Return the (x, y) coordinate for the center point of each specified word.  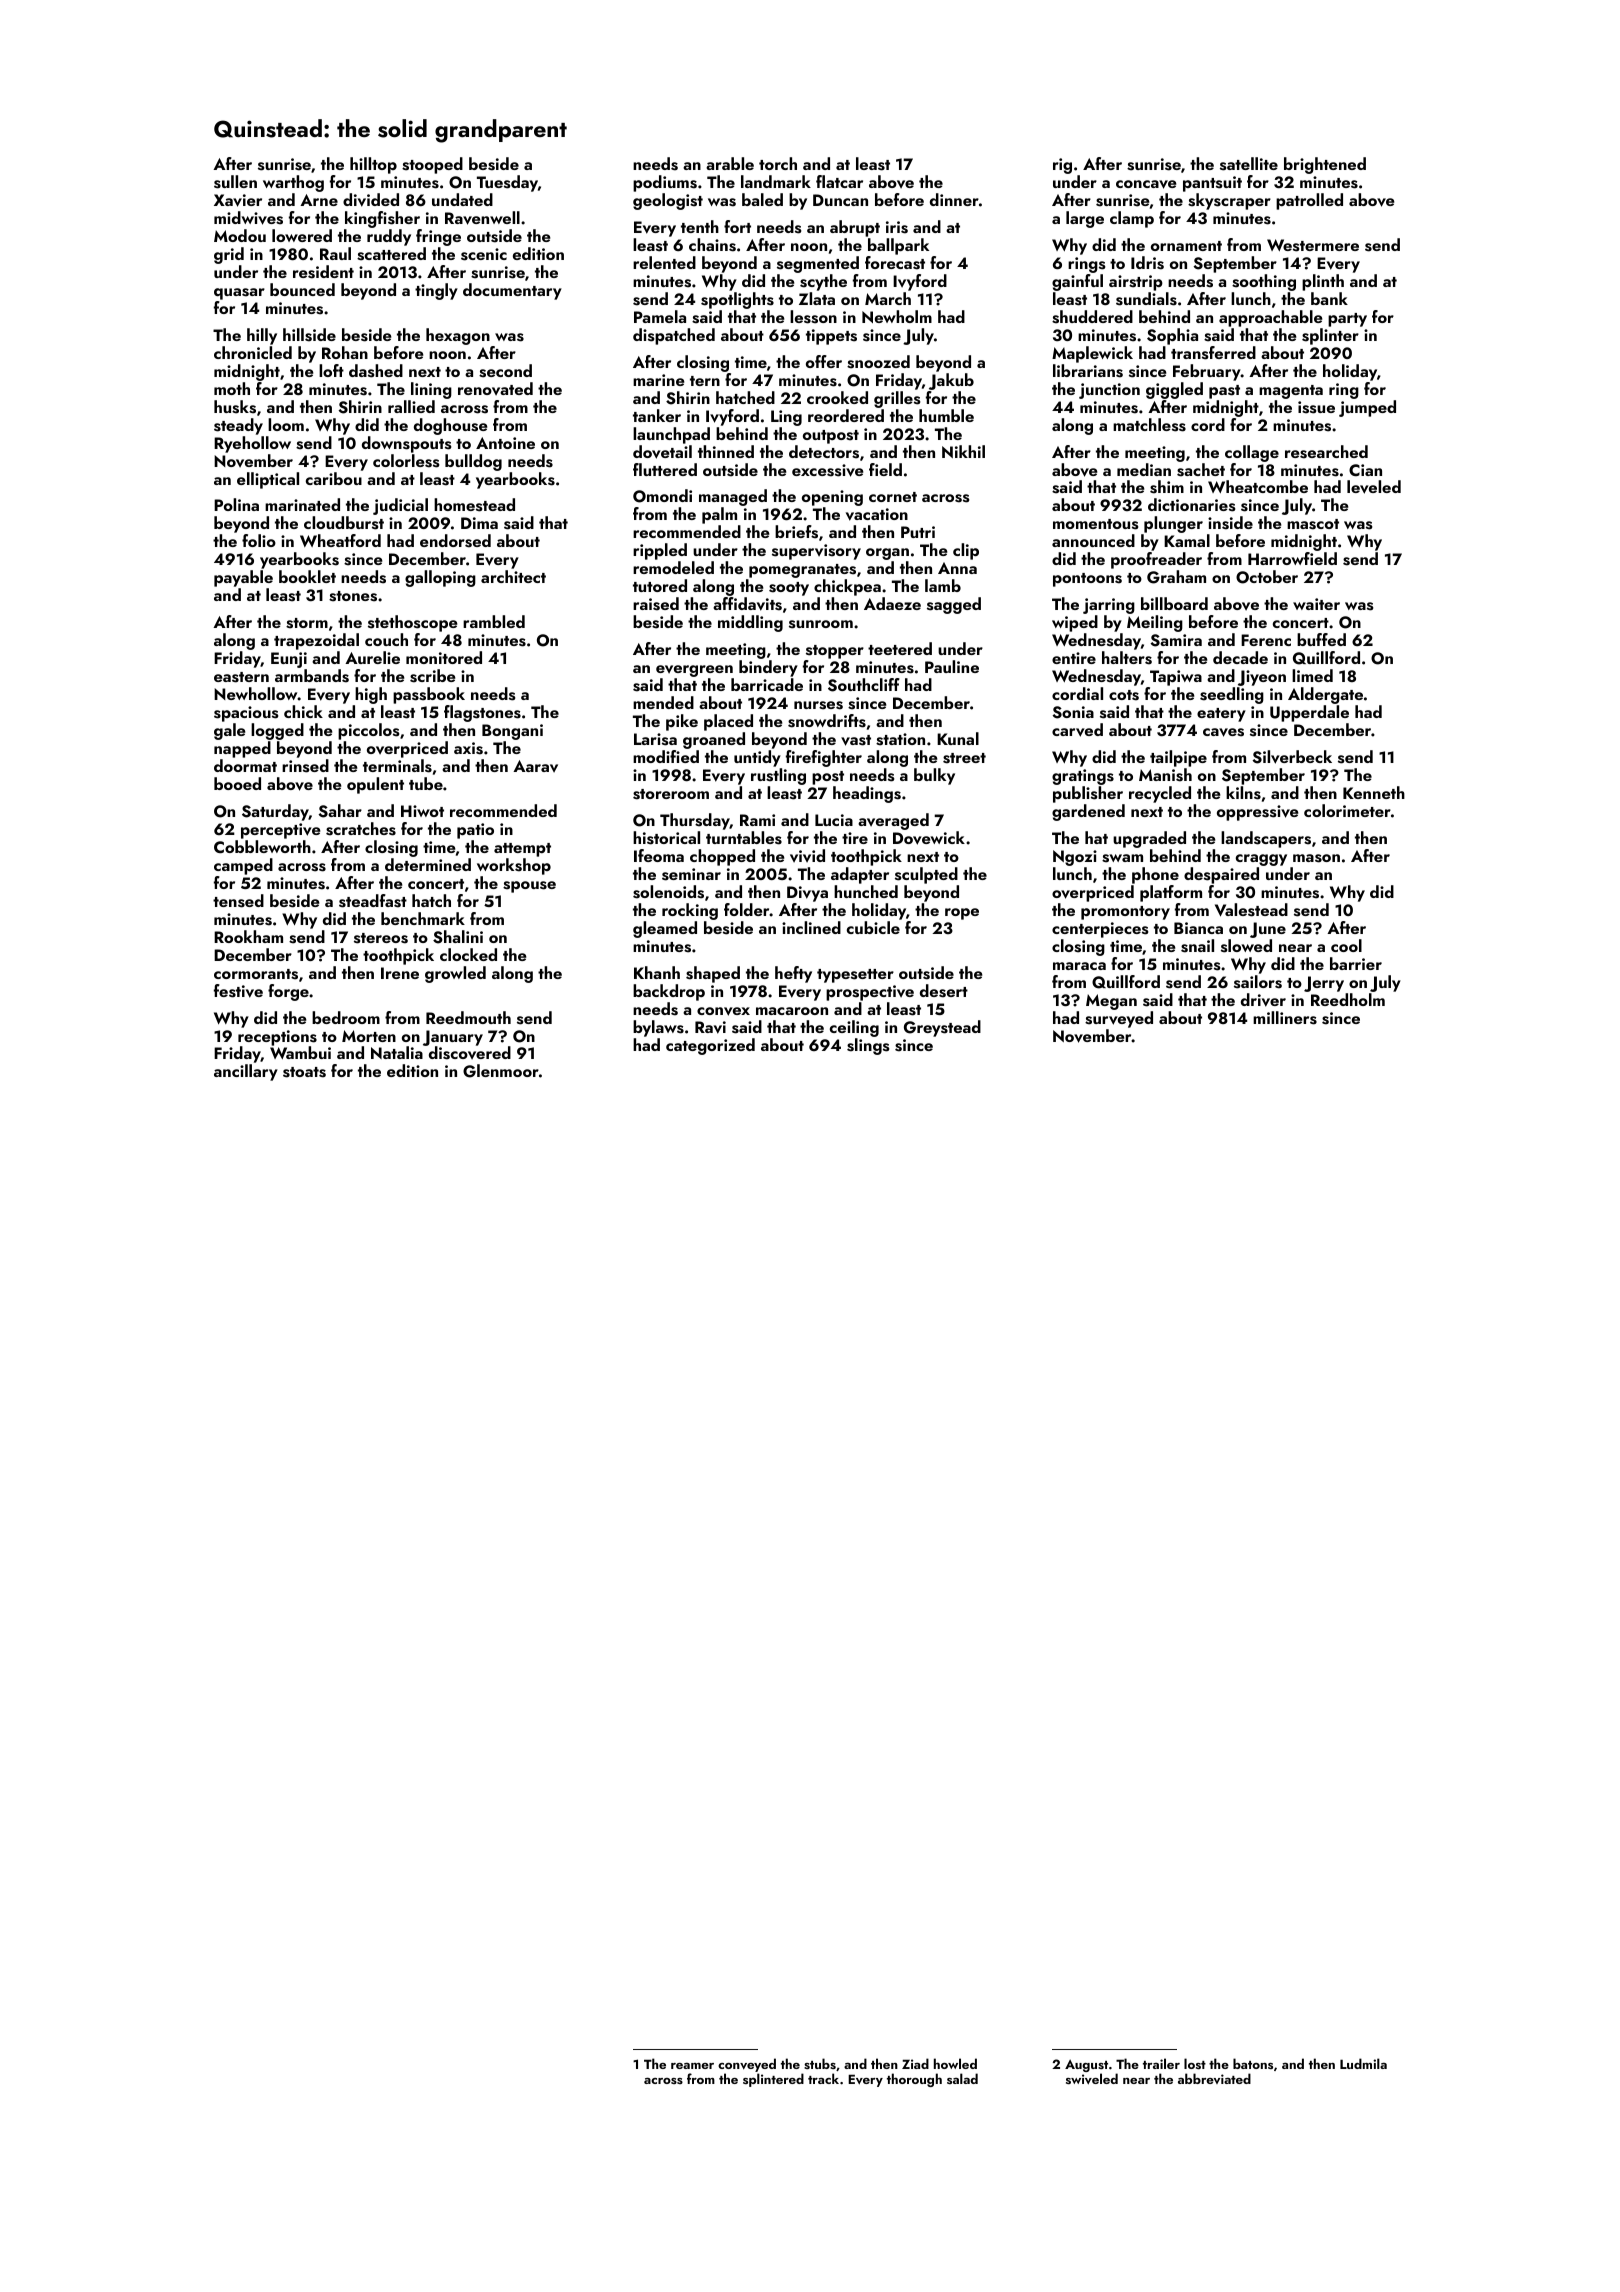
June (1268, 930)
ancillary (246, 1072)
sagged (954, 605)
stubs (820, 2063)
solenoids (668, 892)
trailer (1161, 2063)
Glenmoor (501, 1071)
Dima (479, 523)
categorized (710, 1046)
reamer (692, 2066)
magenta (1291, 392)
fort (737, 226)
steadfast (373, 901)
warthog (293, 183)
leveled (1374, 487)
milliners (1285, 1018)
